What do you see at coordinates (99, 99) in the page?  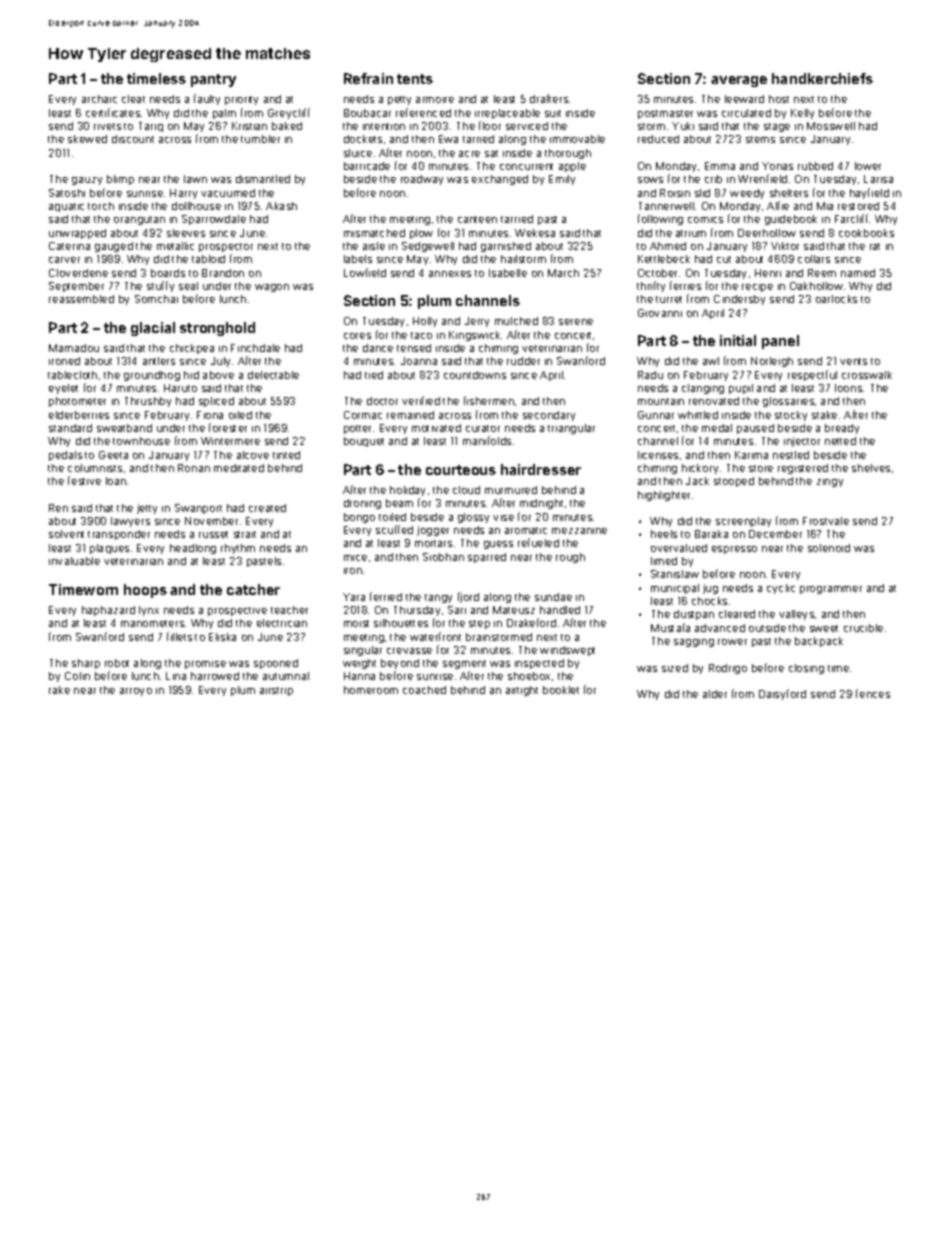 I see `archaic` at bounding box center [99, 99].
